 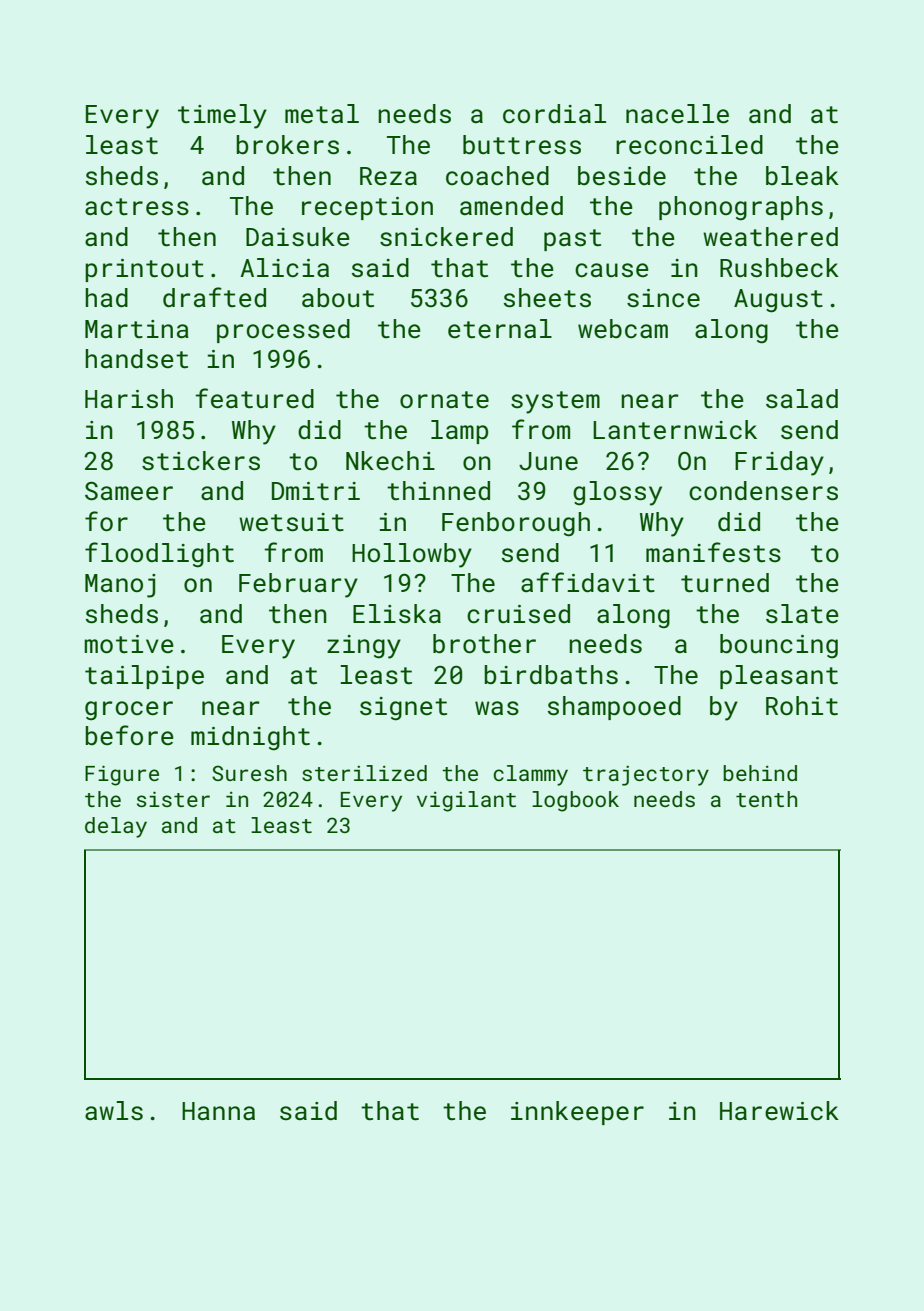 I want to click on logbook, so click(x=575, y=801).
